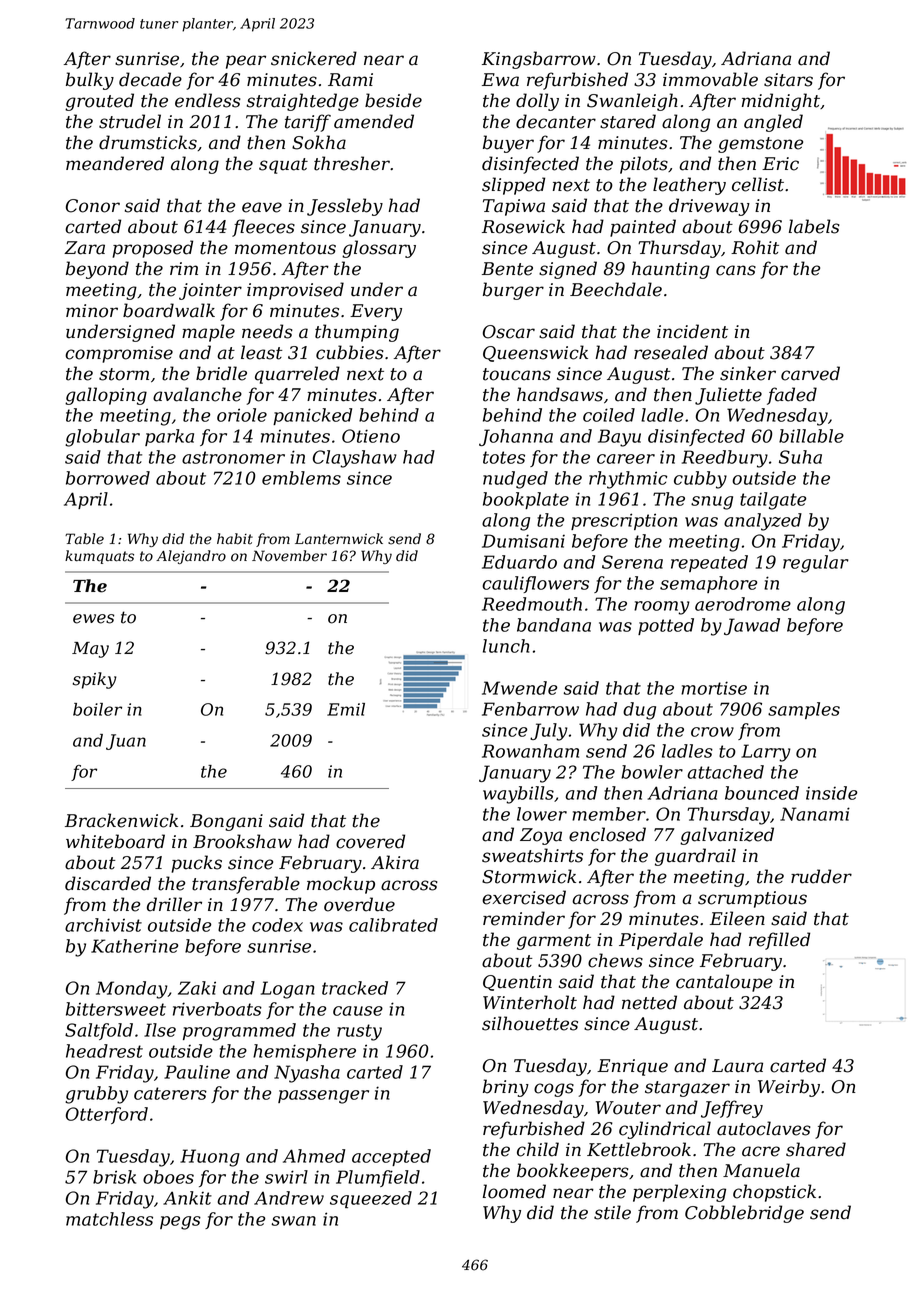 This screenshot has height=1308, width=924. What do you see at coordinates (109, 1219) in the screenshot?
I see `matchless` at bounding box center [109, 1219].
